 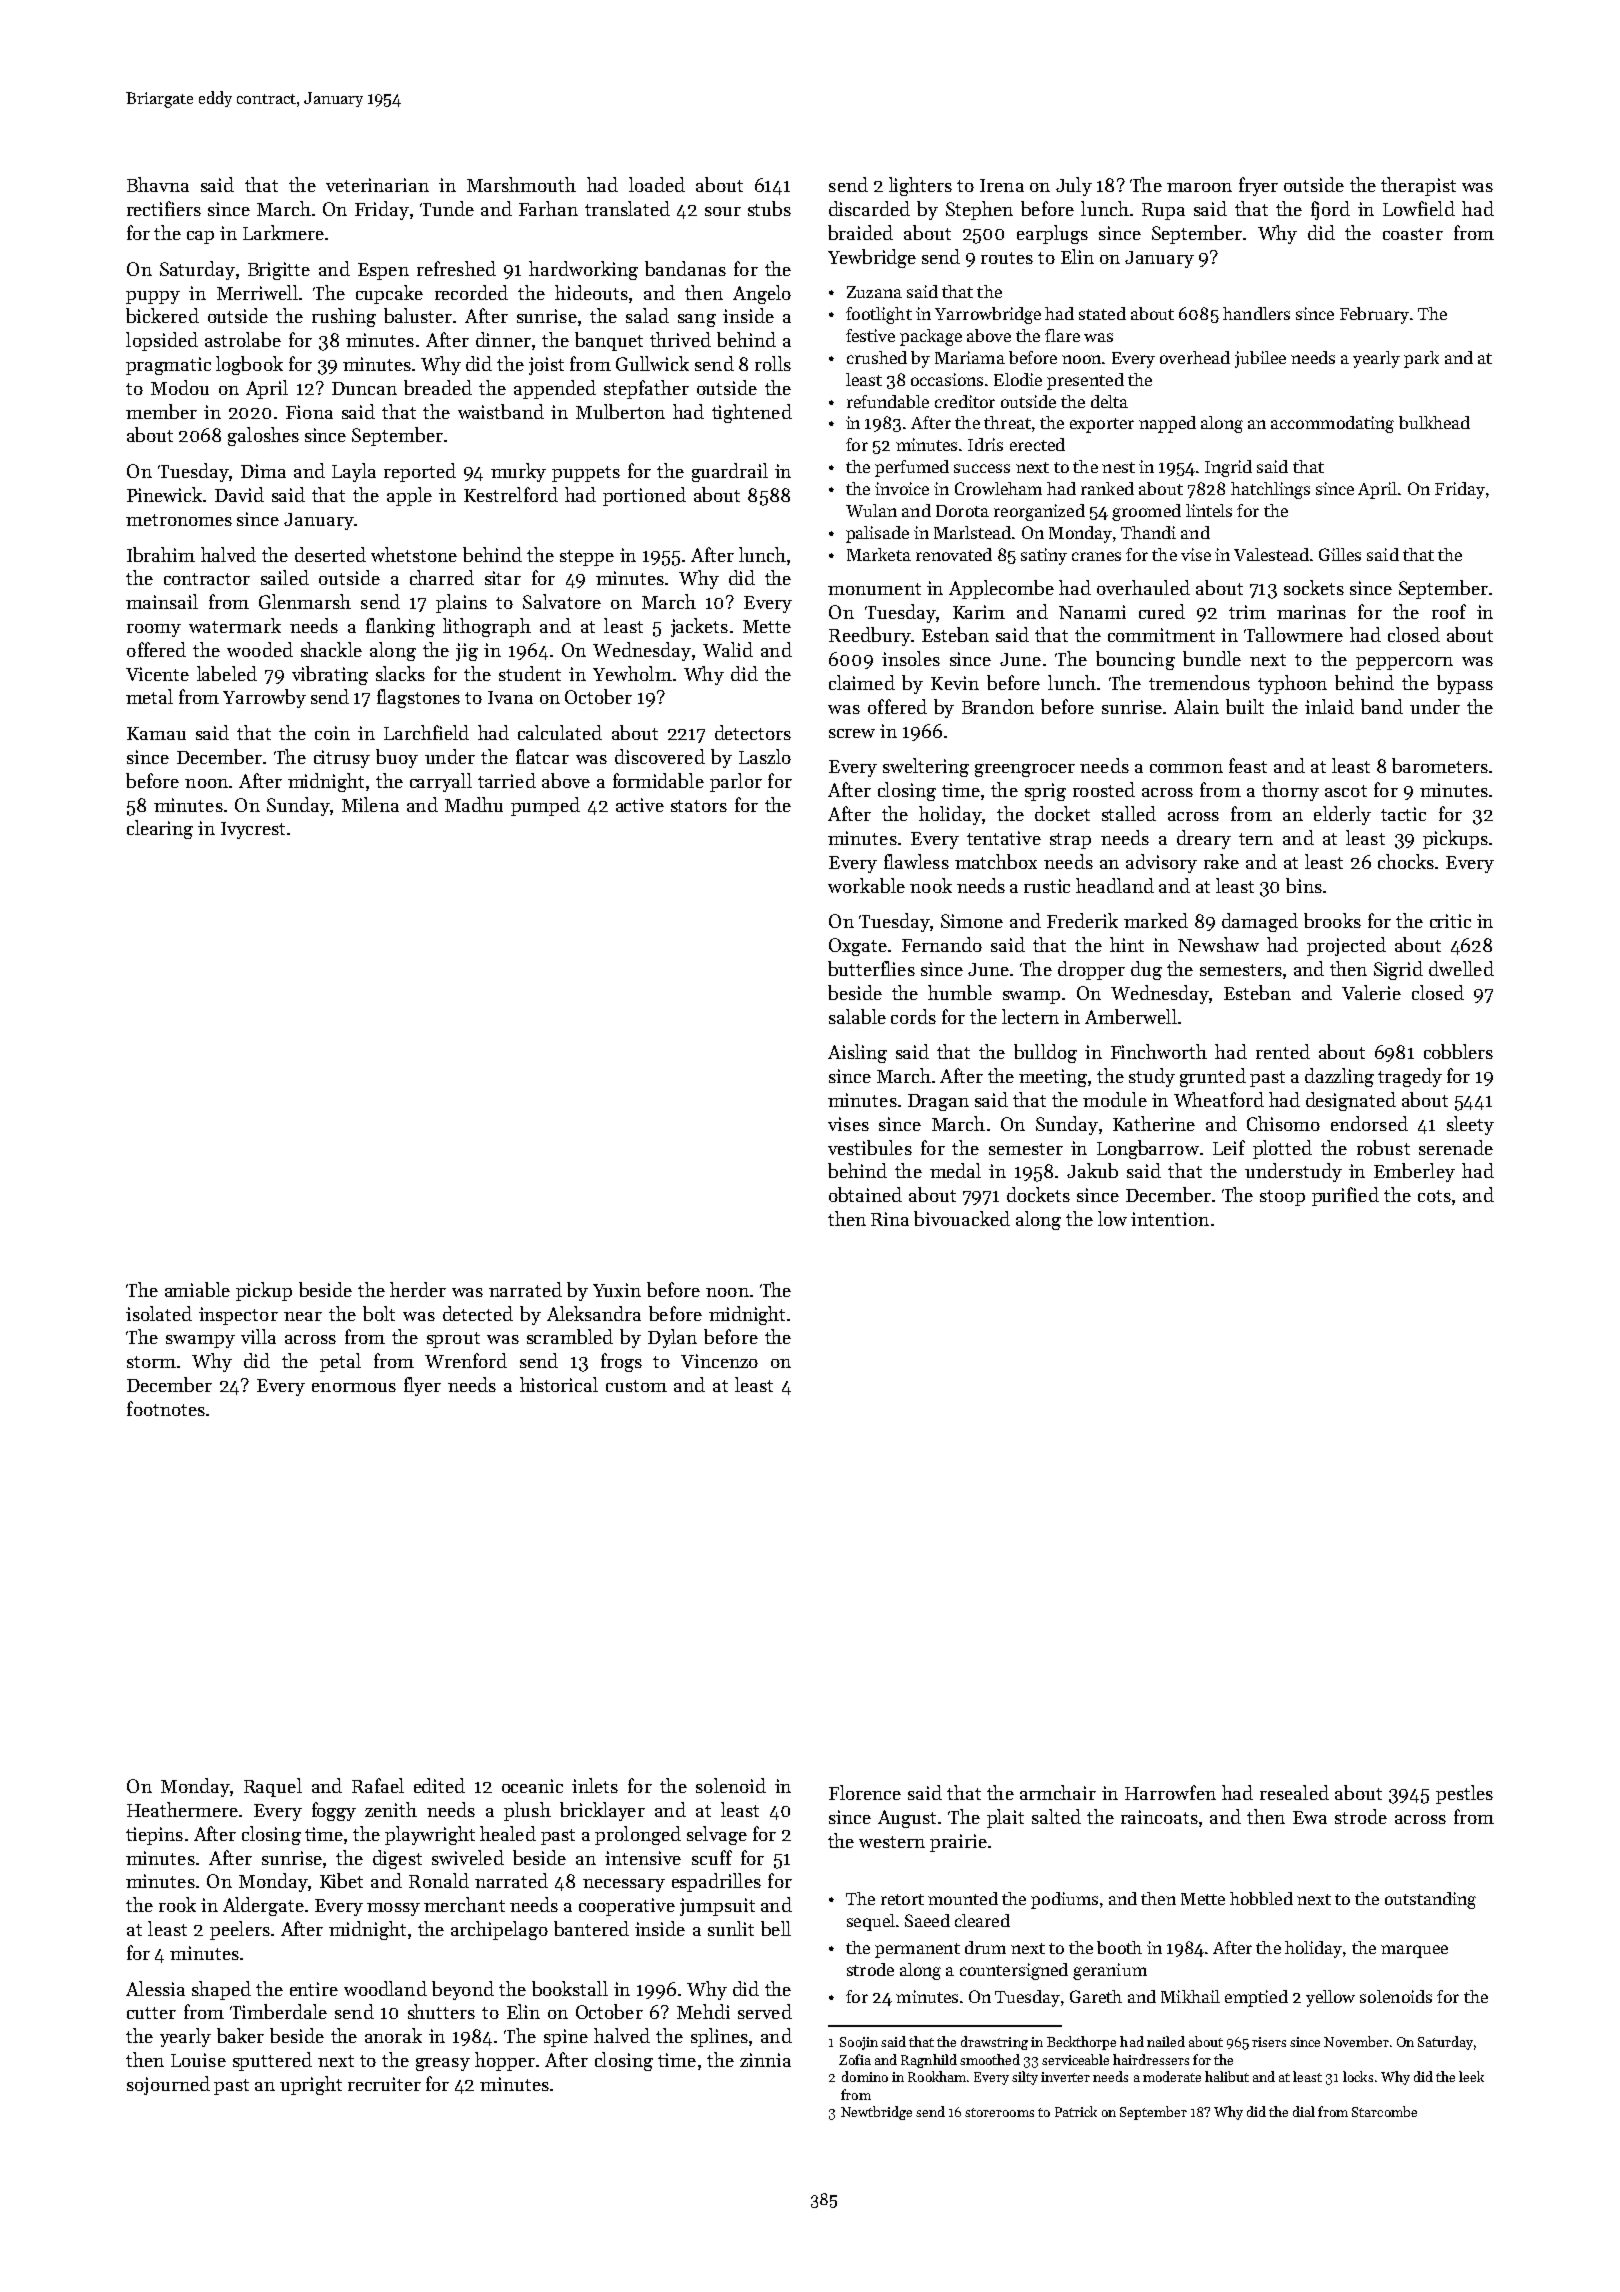 I want to click on Fiona, so click(x=309, y=412).
